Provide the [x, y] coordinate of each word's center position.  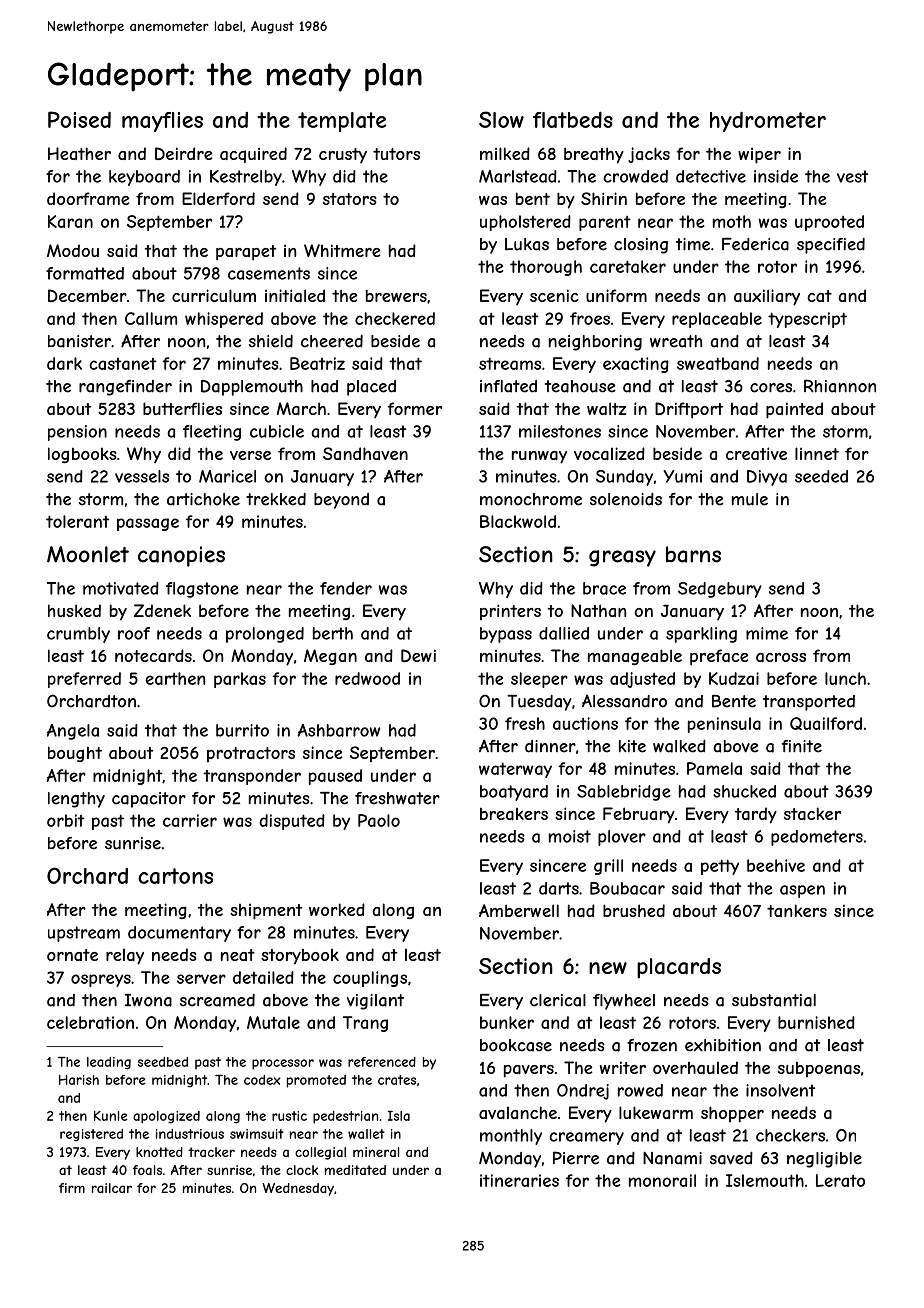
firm [72, 1188]
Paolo [379, 820]
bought [75, 754]
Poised [79, 119]
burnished [816, 1022]
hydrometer [768, 121]
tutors [396, 154]
